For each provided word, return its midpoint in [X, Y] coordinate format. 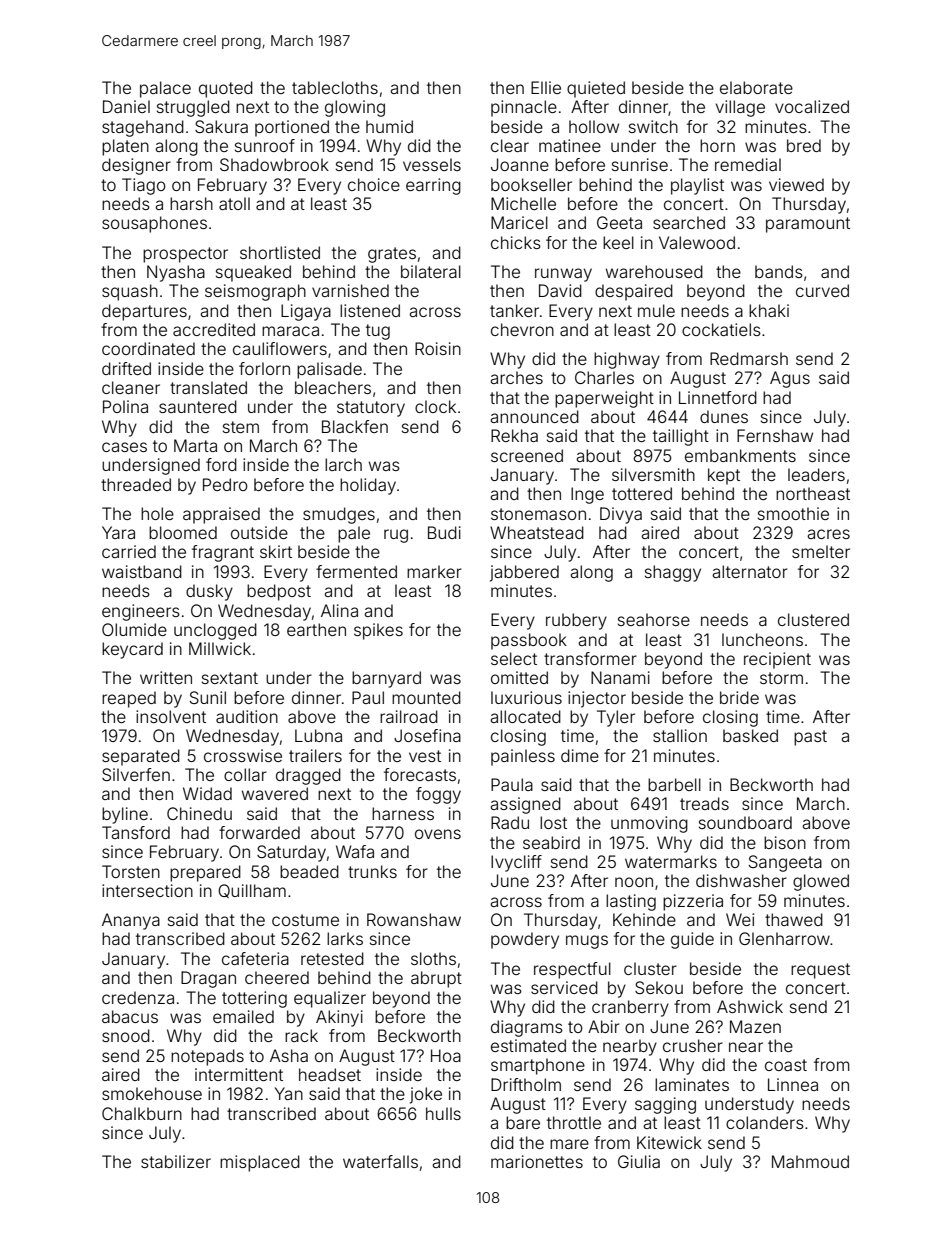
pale [354, 534]
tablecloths [335, 87]
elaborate [756, 87]
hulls [443, 1113]
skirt [276, 551]
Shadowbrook [274, 164]
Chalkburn [142, 1113]
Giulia [639, 1161]
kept [724, 476]
